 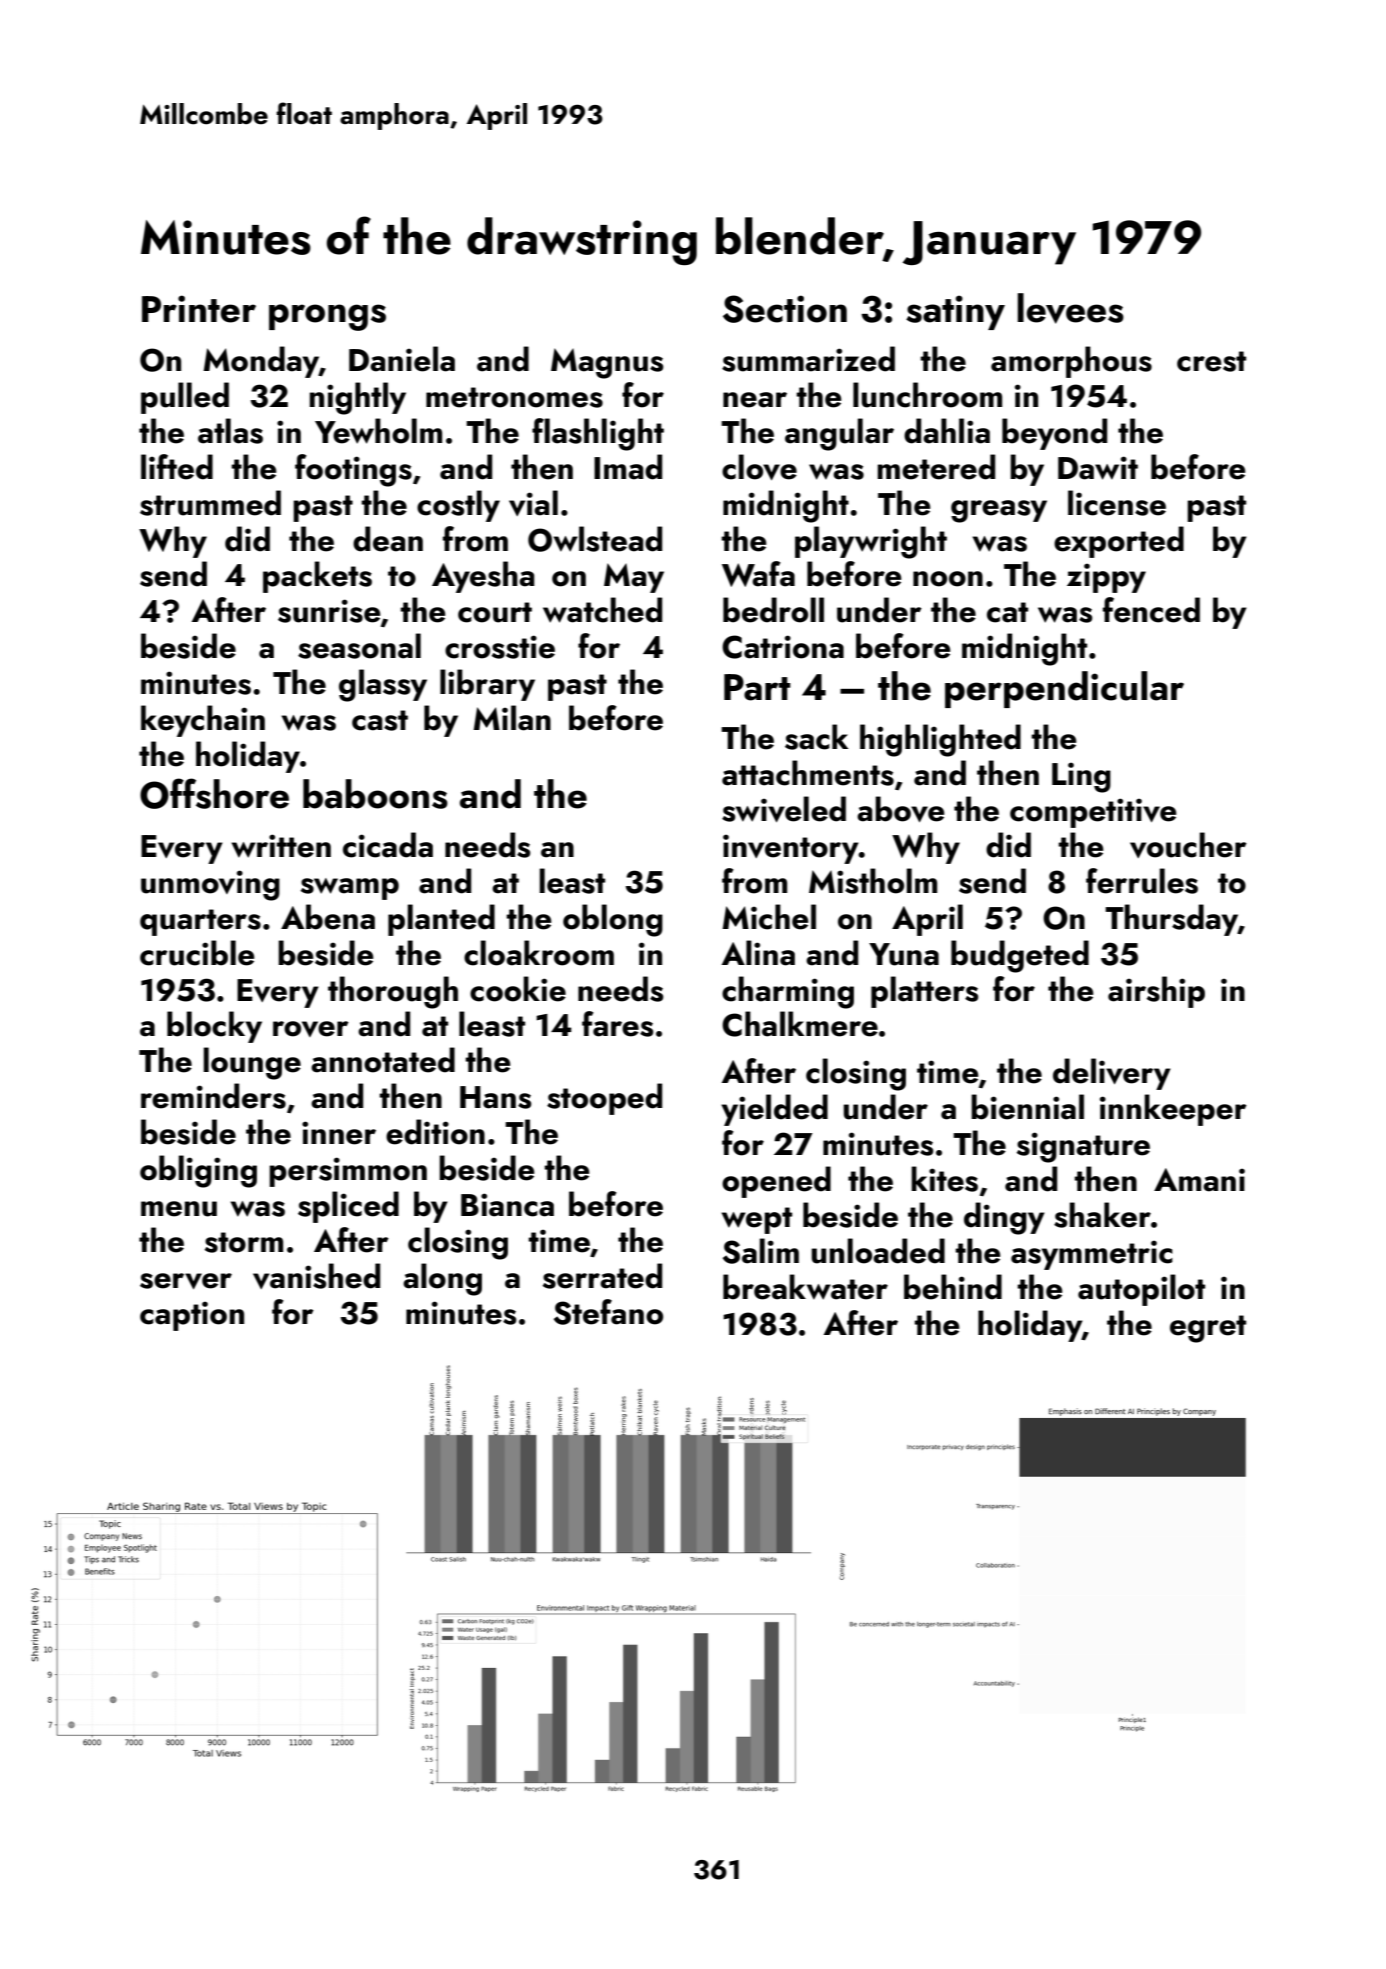 I want to click on perpendicular, so click(x=1064, y=689).
